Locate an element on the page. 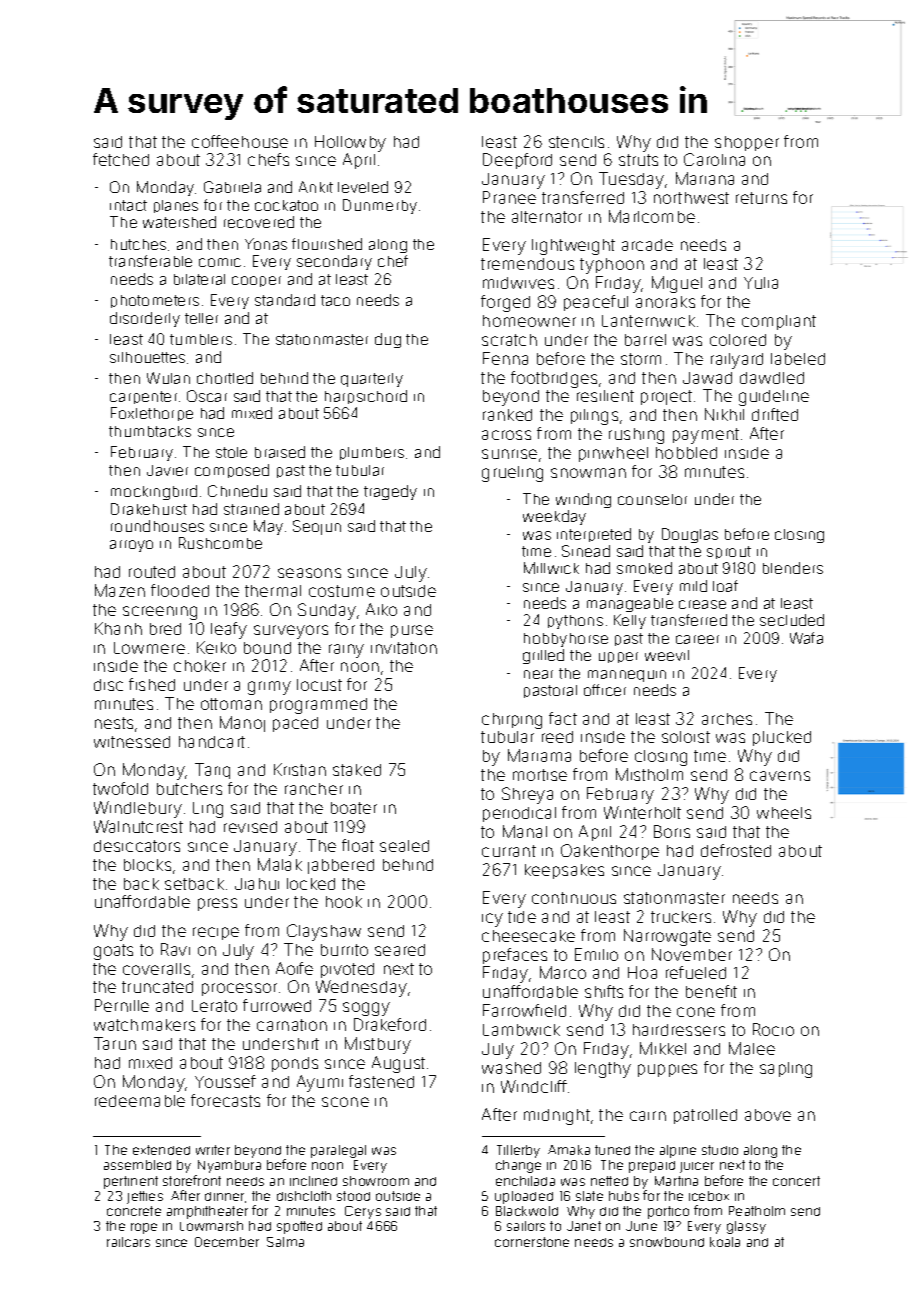 This image has width=924, height=1308. Hollowby is located at coordinates (350, 143).
